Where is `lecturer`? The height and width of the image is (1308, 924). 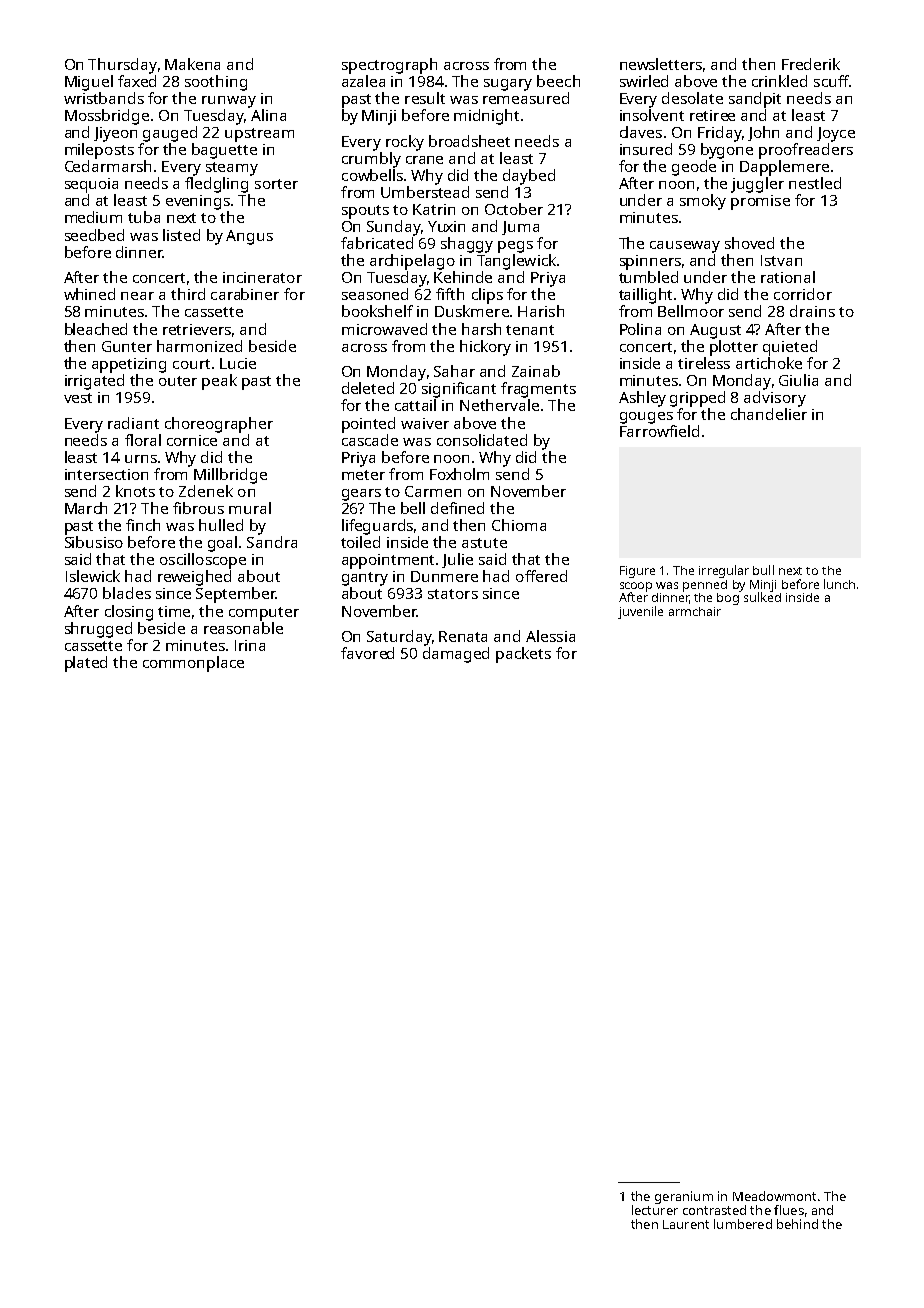 lecturer is located at coordinates (655, 1210).
